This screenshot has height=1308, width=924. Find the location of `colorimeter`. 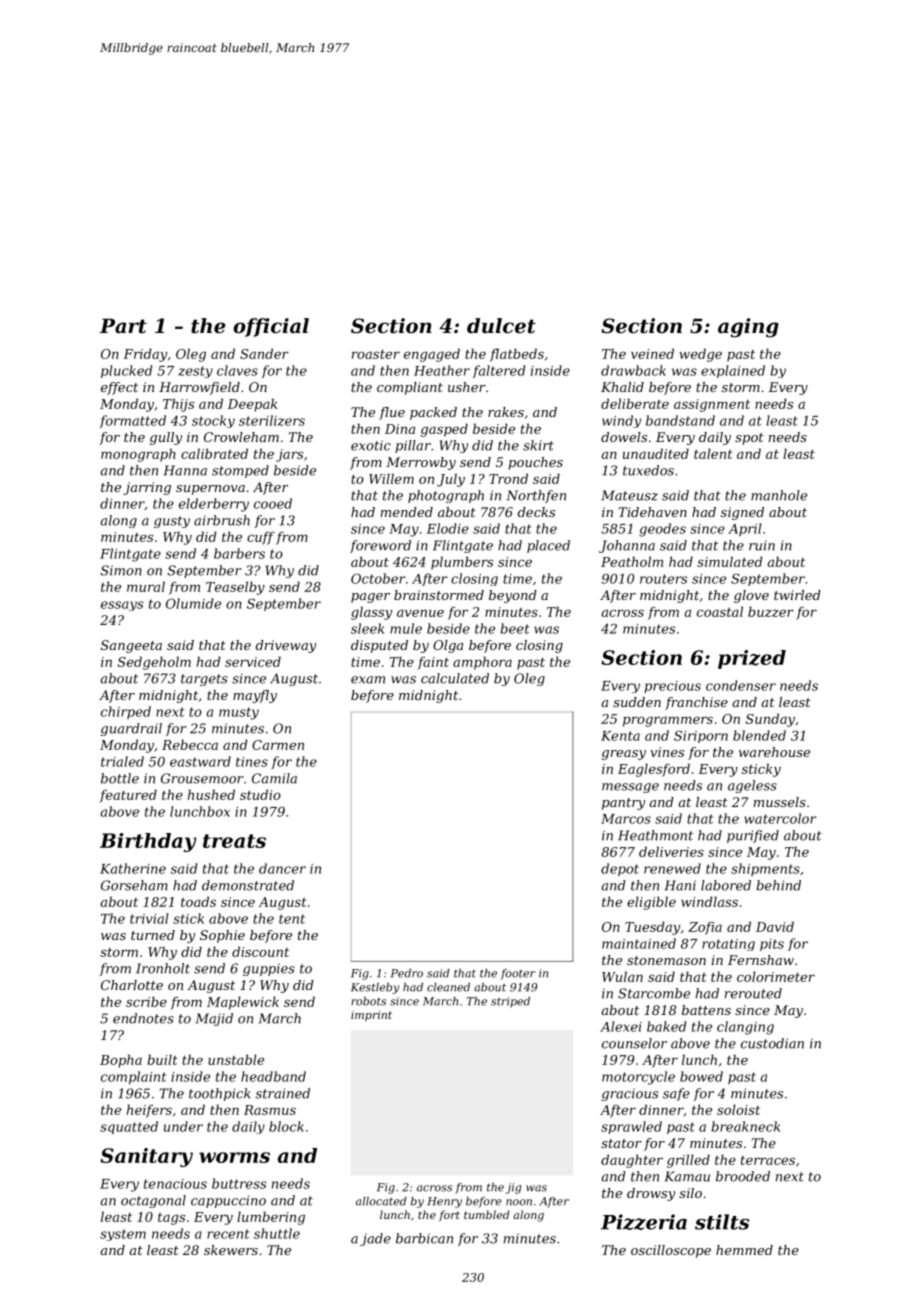

colorimeter is located at coordinates (776, 976).
